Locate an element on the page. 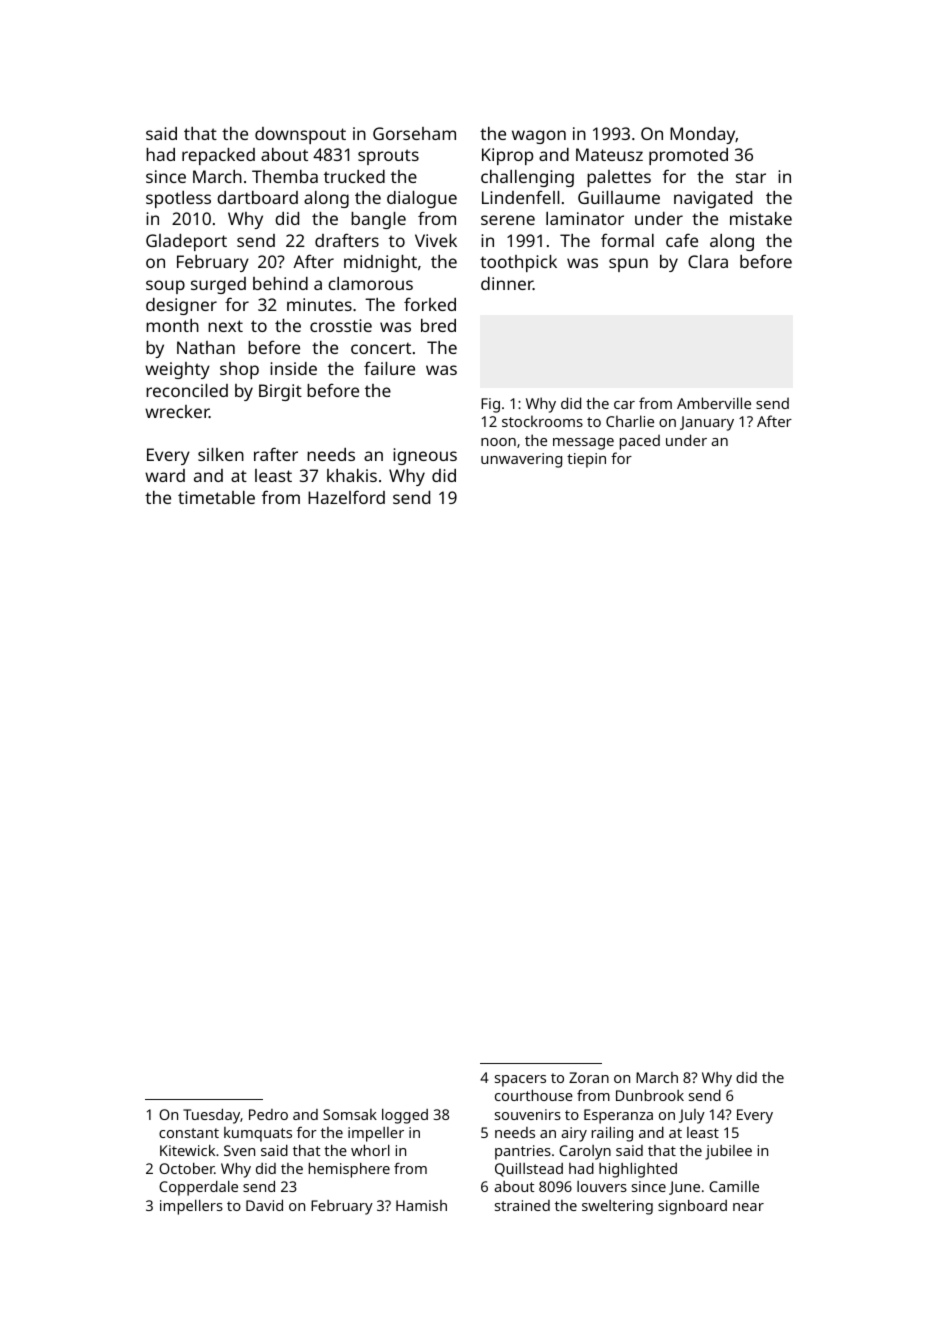 The height and width of the image is (1333, 938). Copperdale is located at coordinates (198, 1188).
